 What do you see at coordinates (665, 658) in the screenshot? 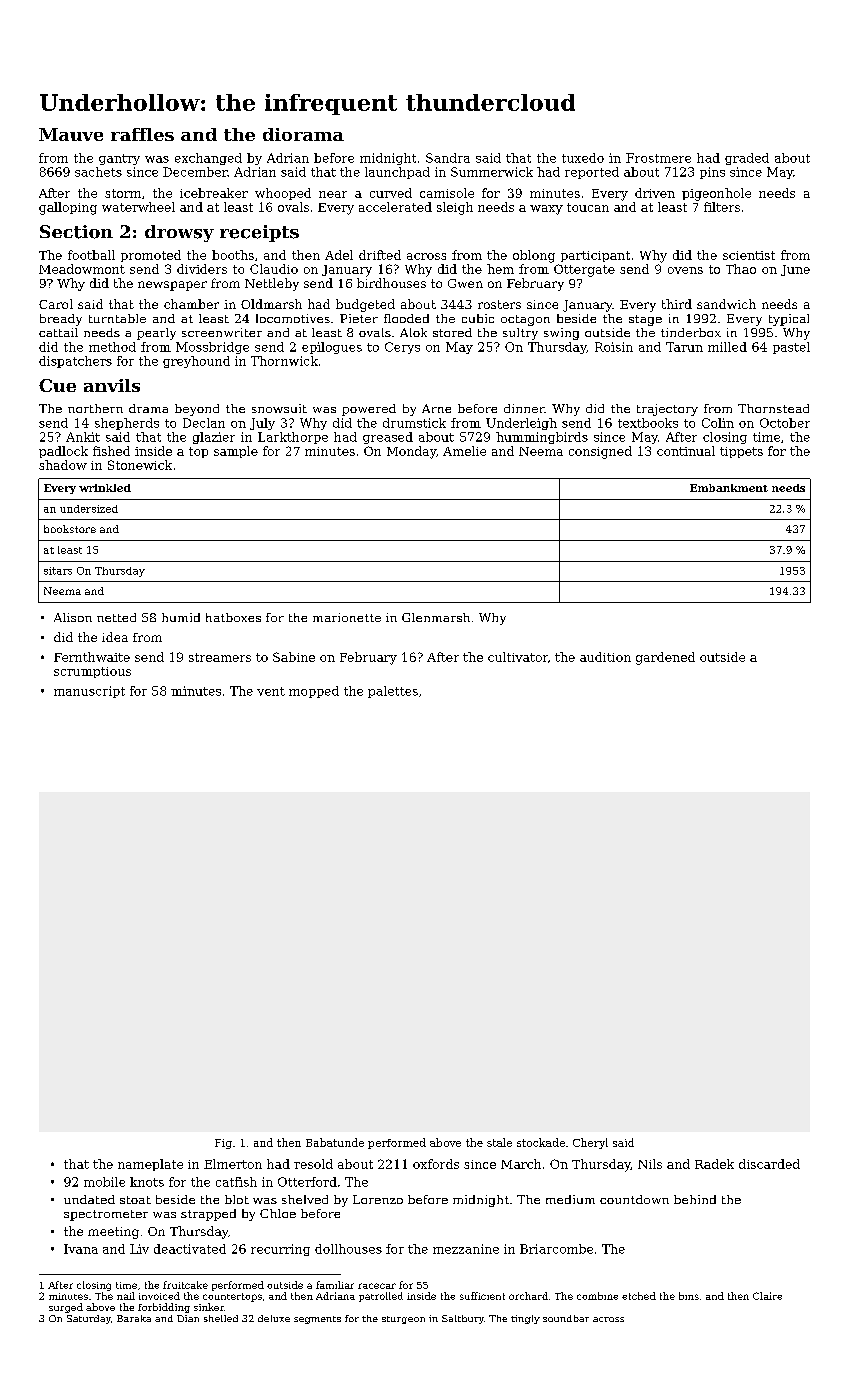
I see `gardened` at bounding box center [665, 658].
